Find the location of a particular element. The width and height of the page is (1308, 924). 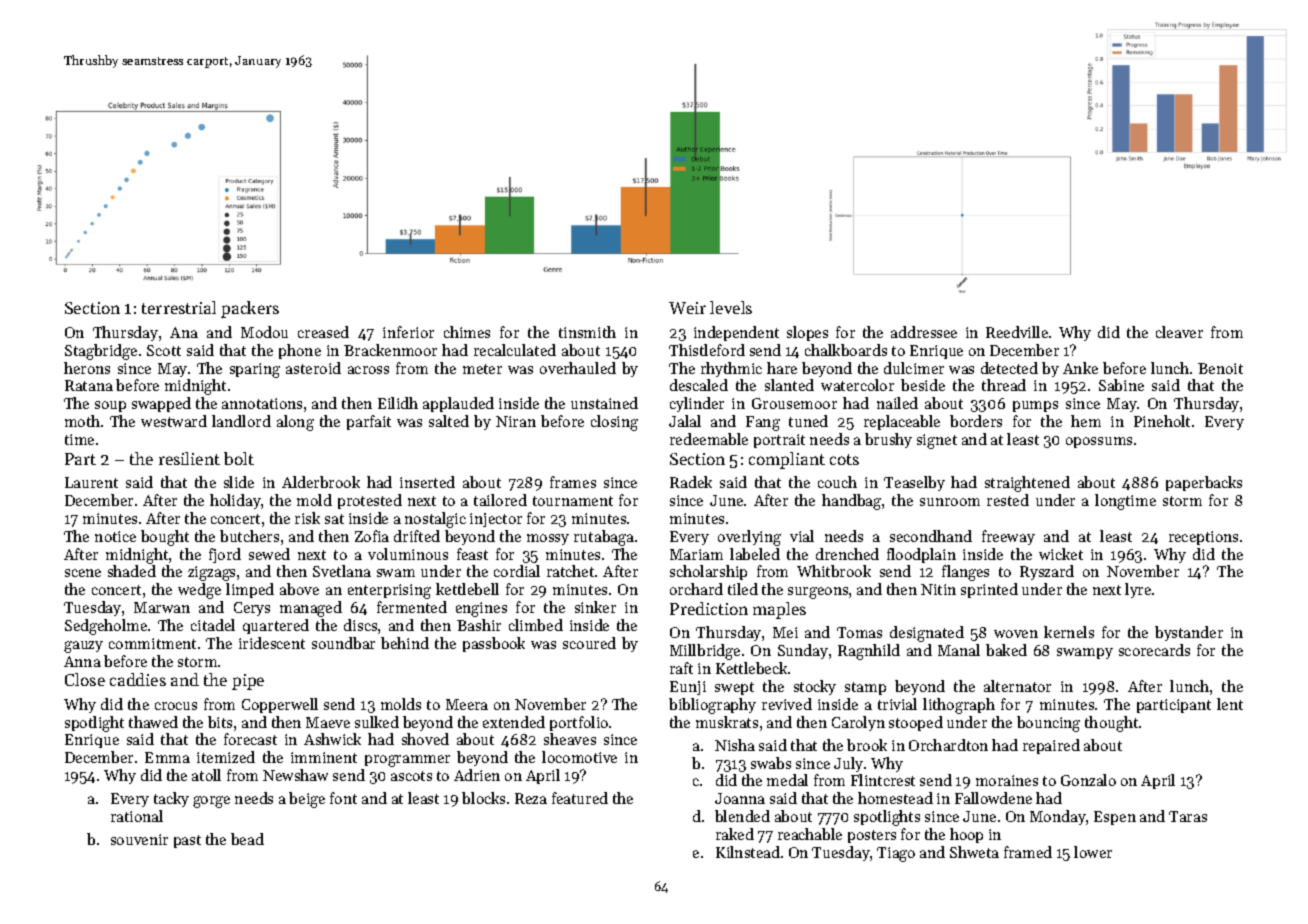

Brackenmoor is located at coordinates (390, 350).
